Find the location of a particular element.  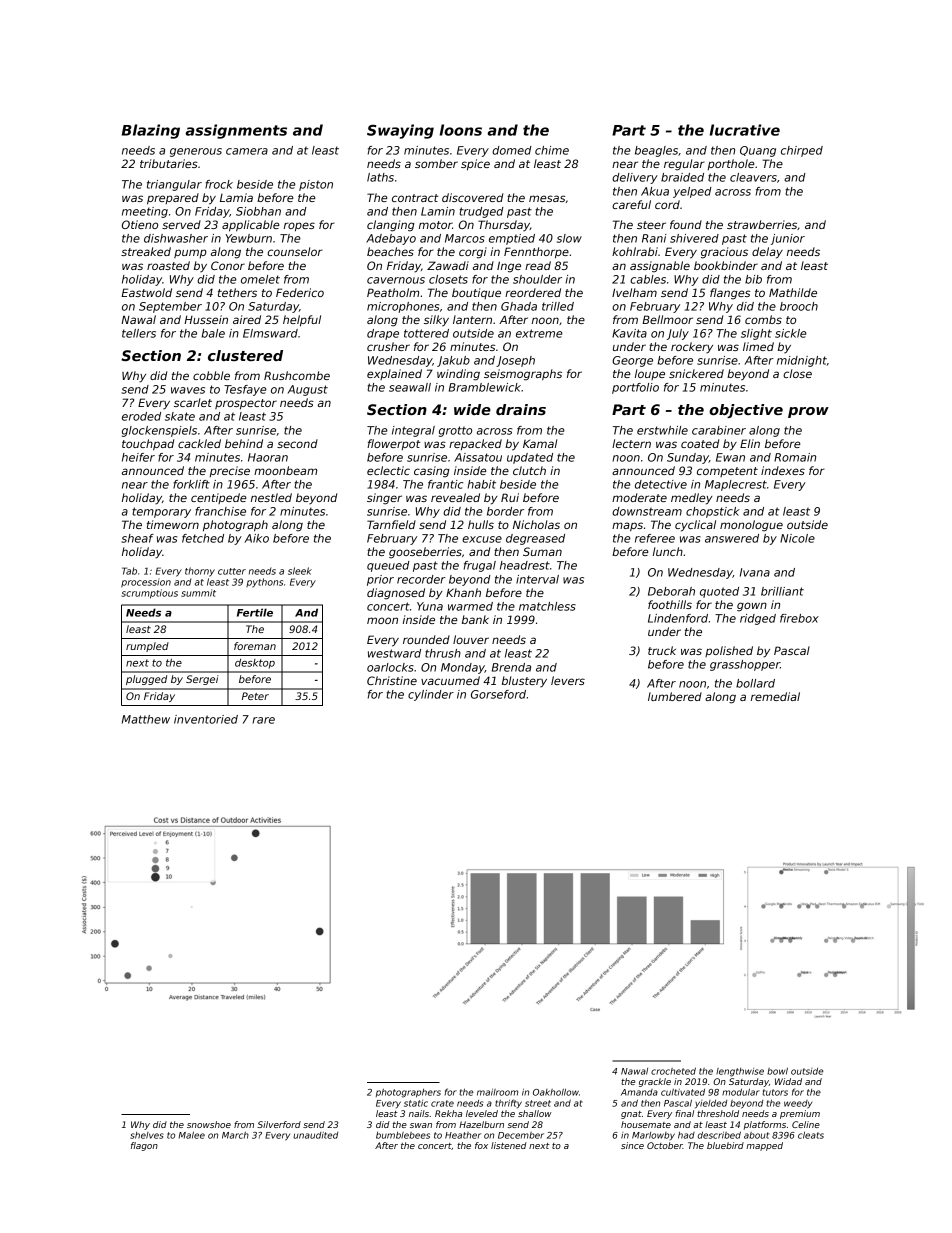

inventoried is located at coordinates (206, 719).
